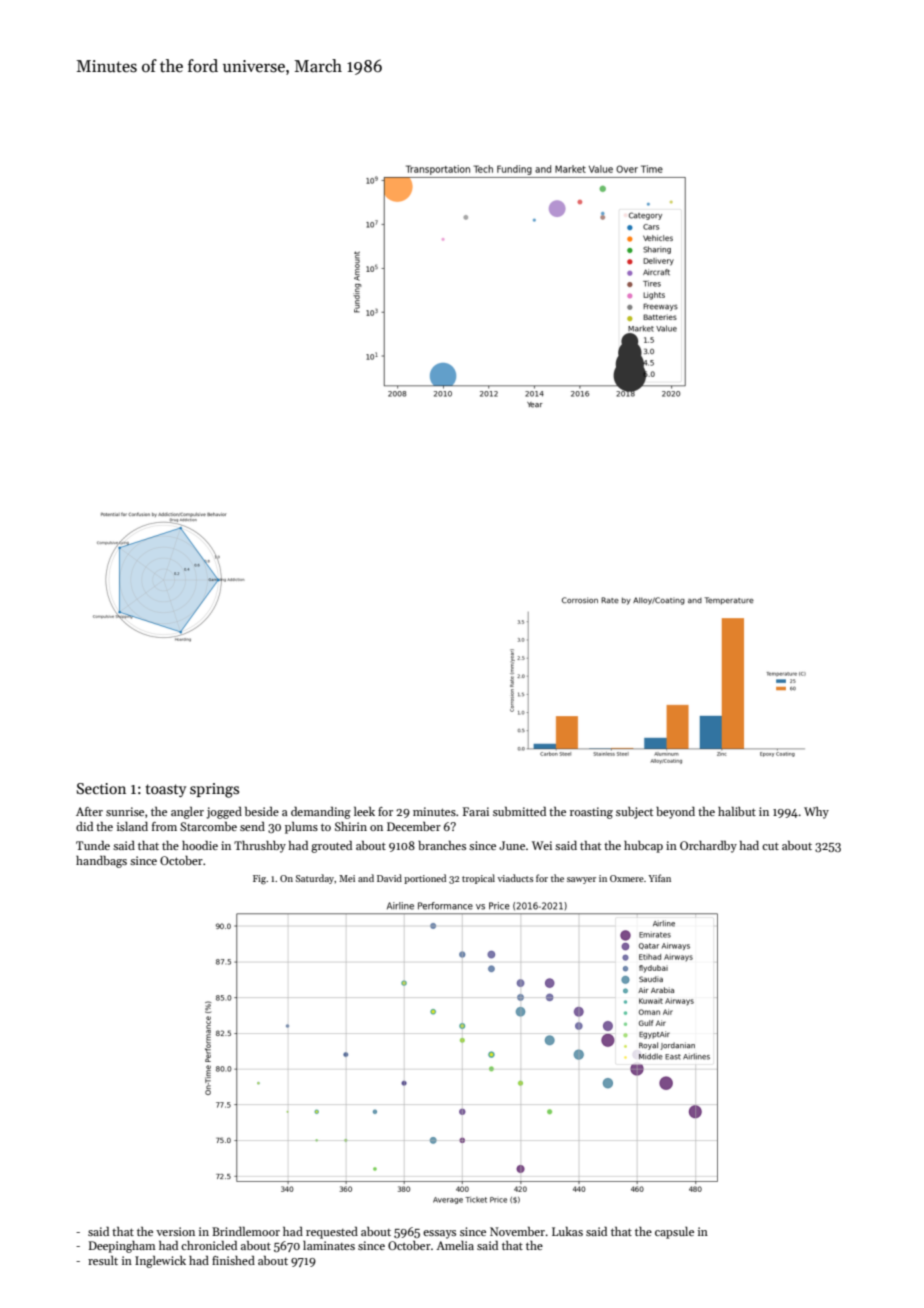 The height and width of the screenshot is (1308, 924). Describe the element at coordinates (770, 846) in the screenshot. I see `cut` at that location.
